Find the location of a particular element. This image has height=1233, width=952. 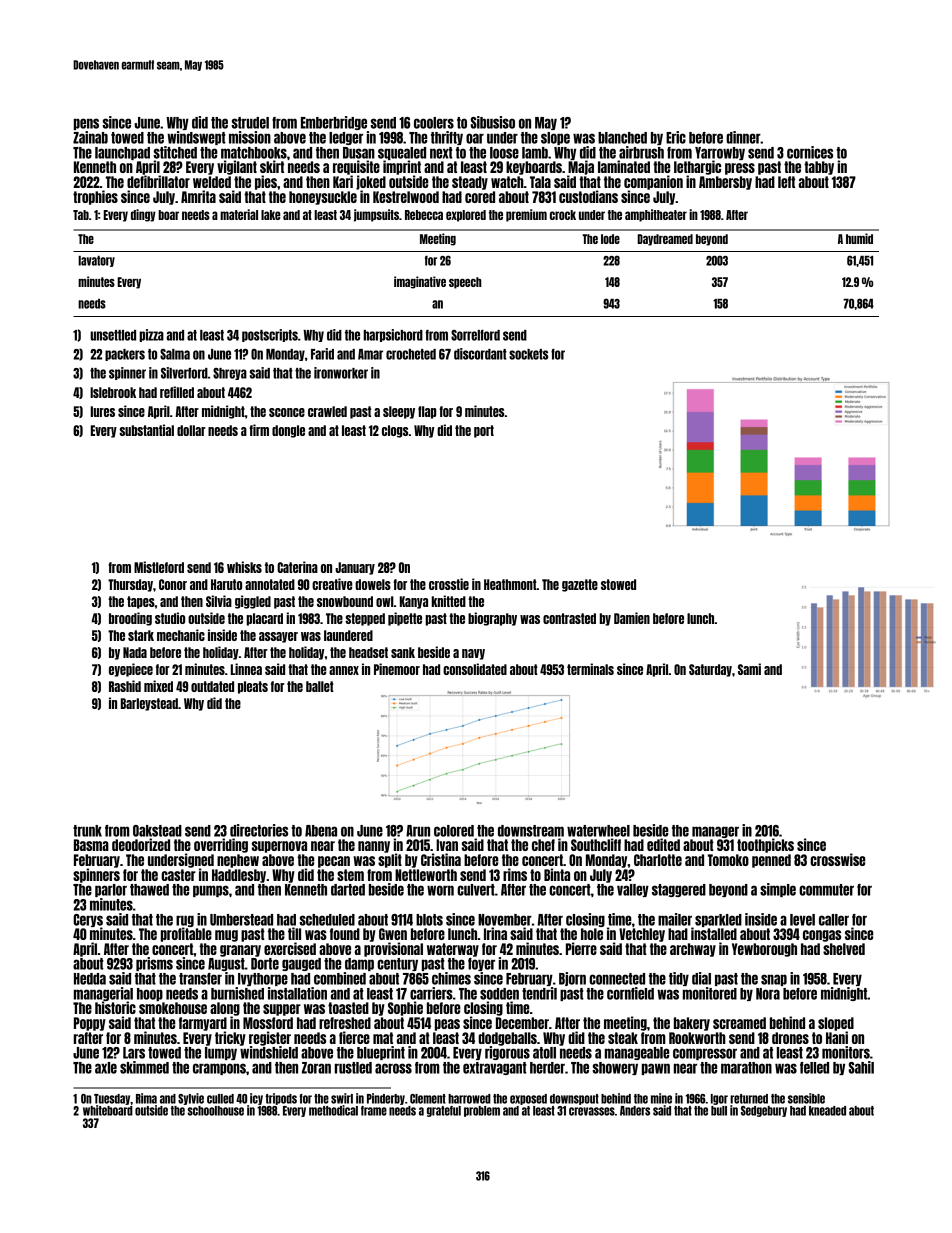

speech is located at coordinates (465, 283).
